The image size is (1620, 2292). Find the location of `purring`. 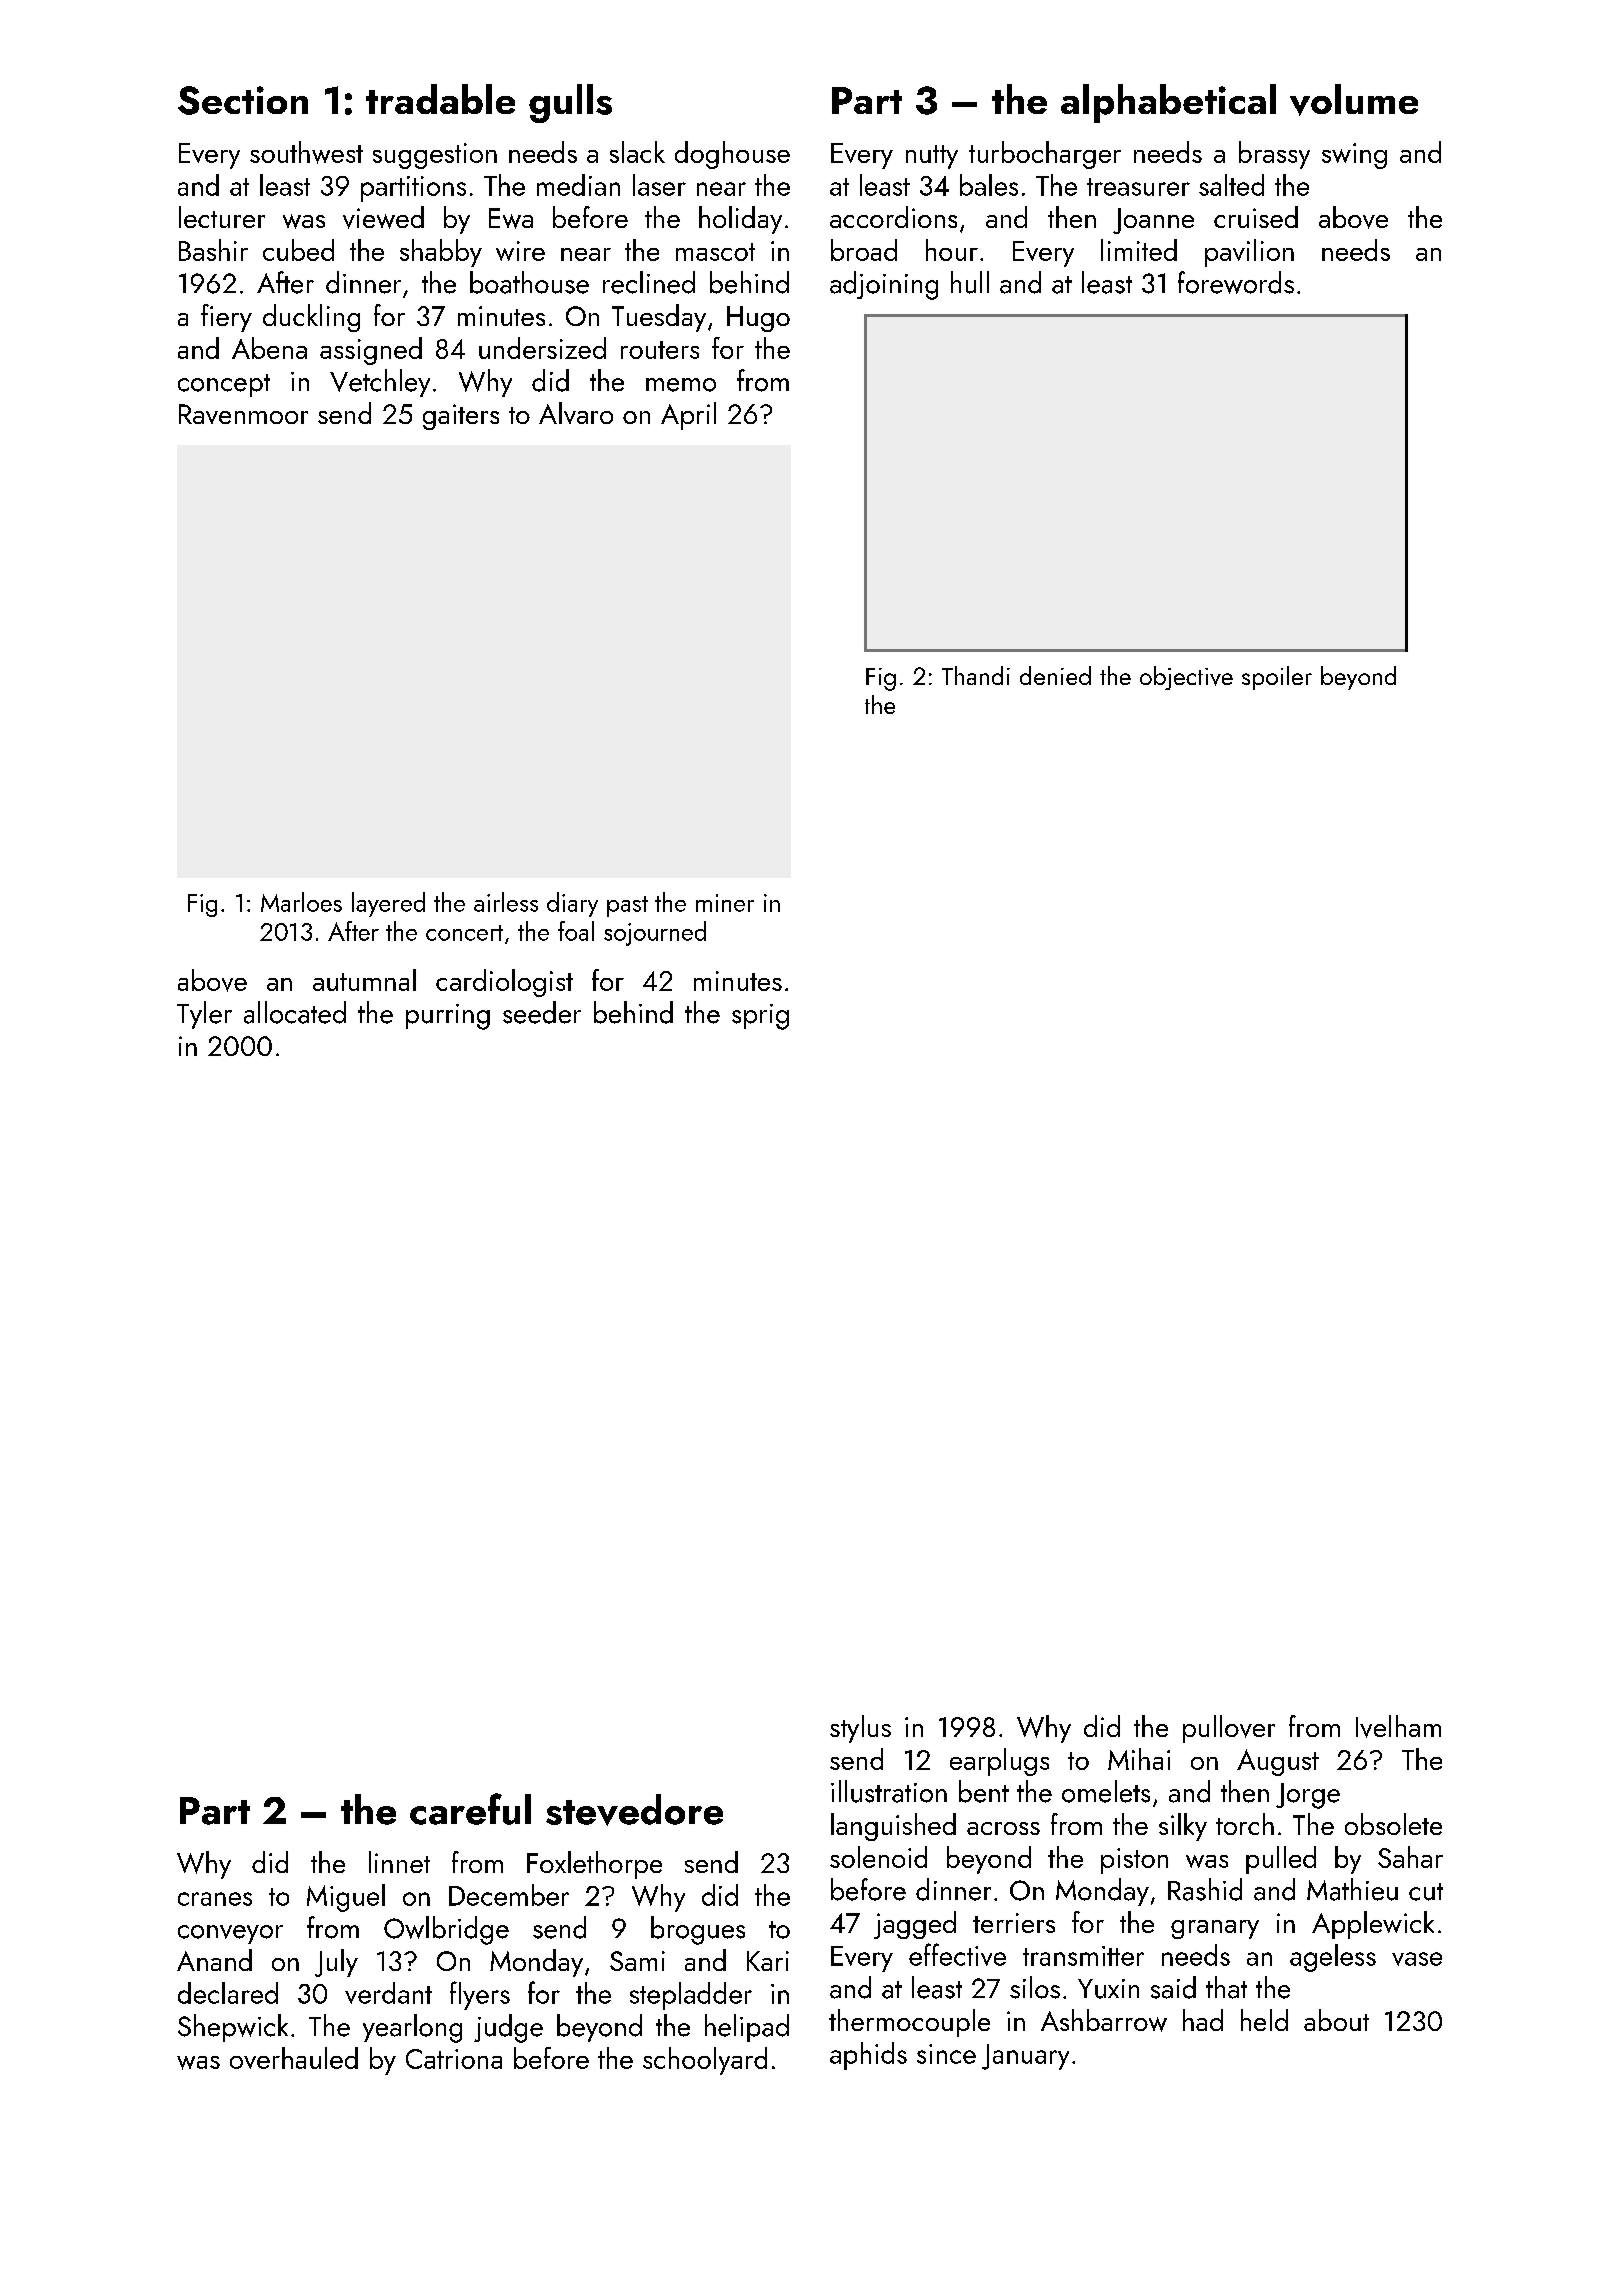

purring is located at coordinates (448, 1017).
